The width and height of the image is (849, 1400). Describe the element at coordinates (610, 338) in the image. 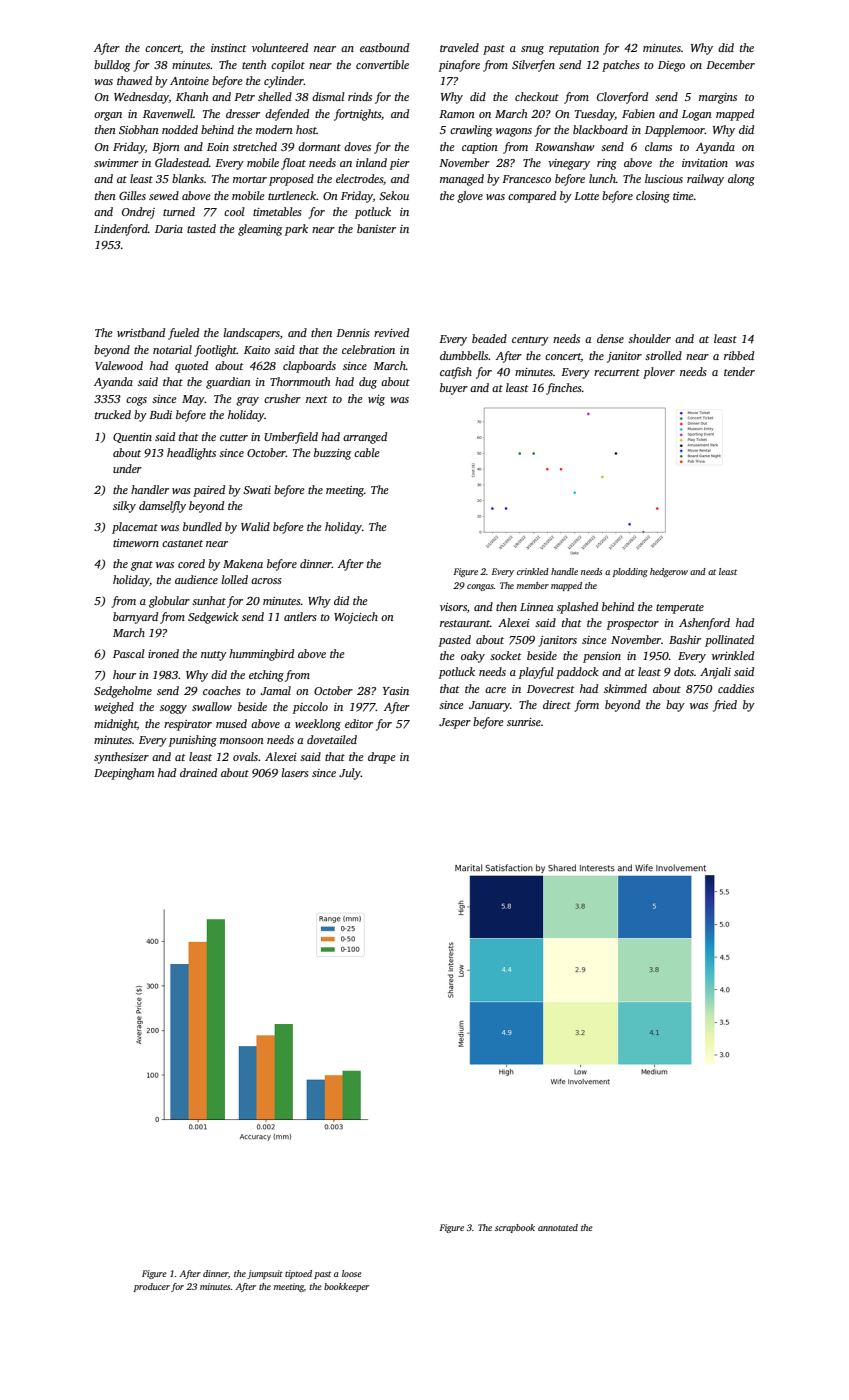

I see `dense` at that location.
